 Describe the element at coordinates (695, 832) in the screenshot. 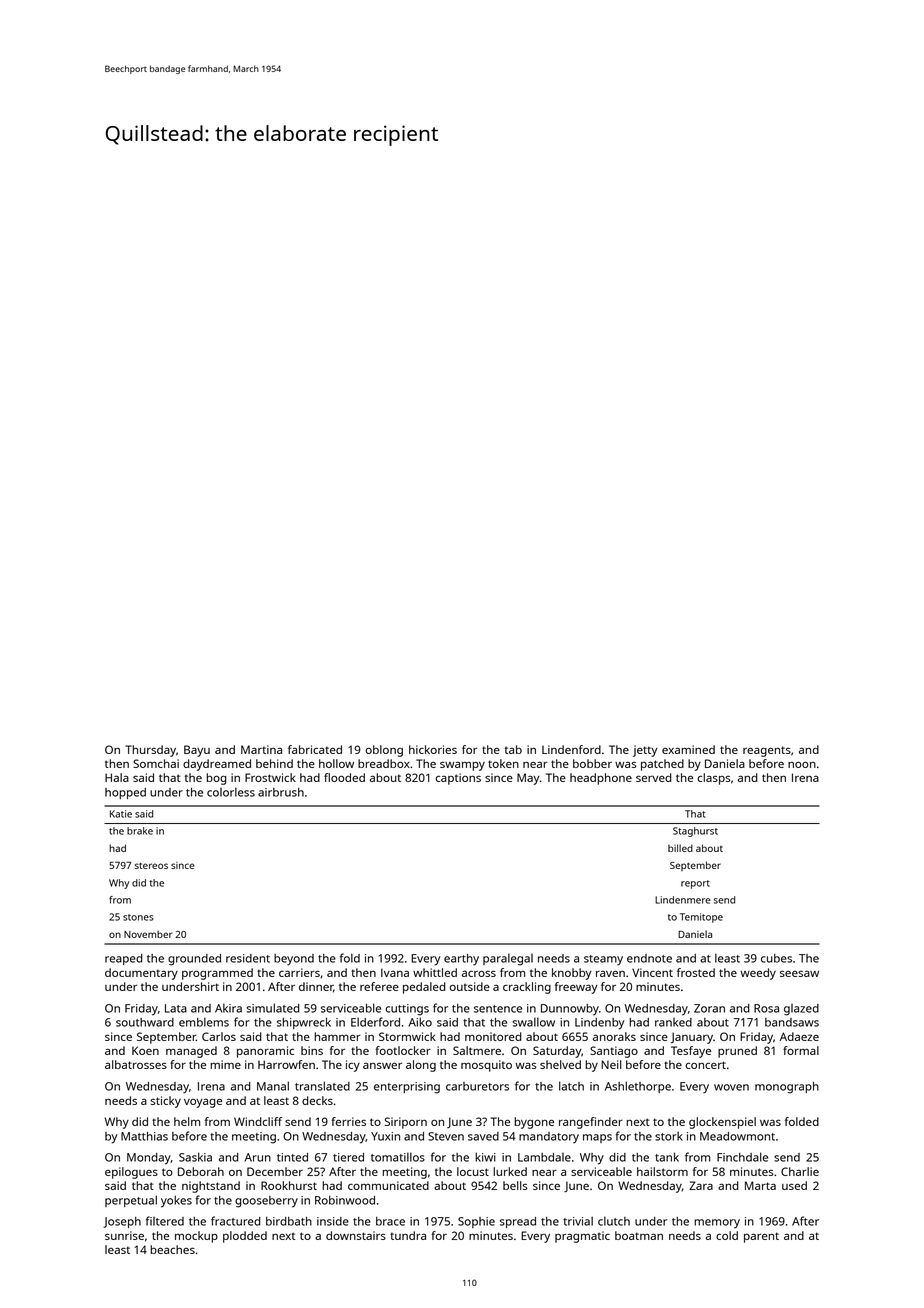

I see `Staghurst` at that location.
